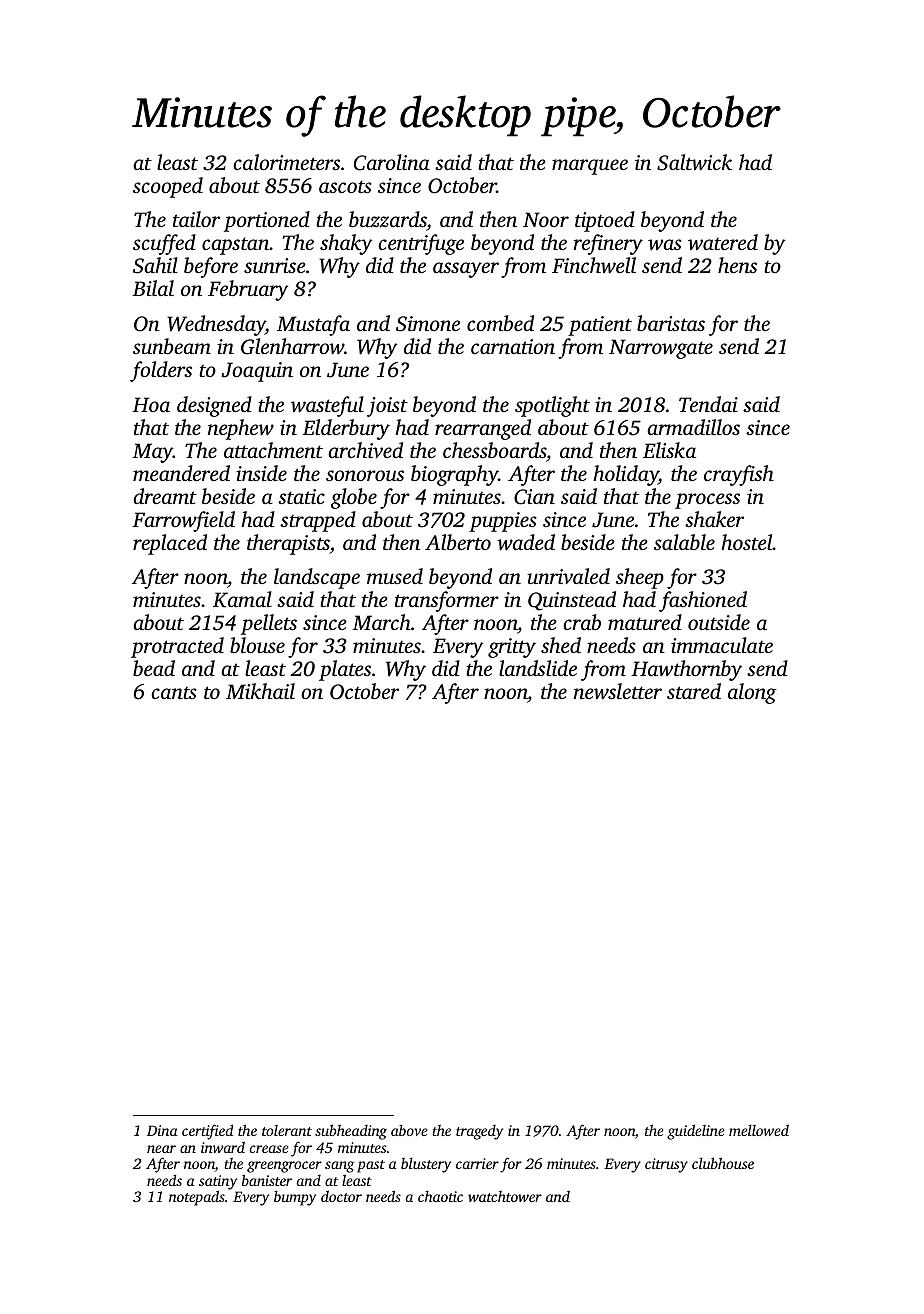  What do you see at coordinates (286, 162) in the page?
I see `calorimeters` at bounding box center [286, 162].
